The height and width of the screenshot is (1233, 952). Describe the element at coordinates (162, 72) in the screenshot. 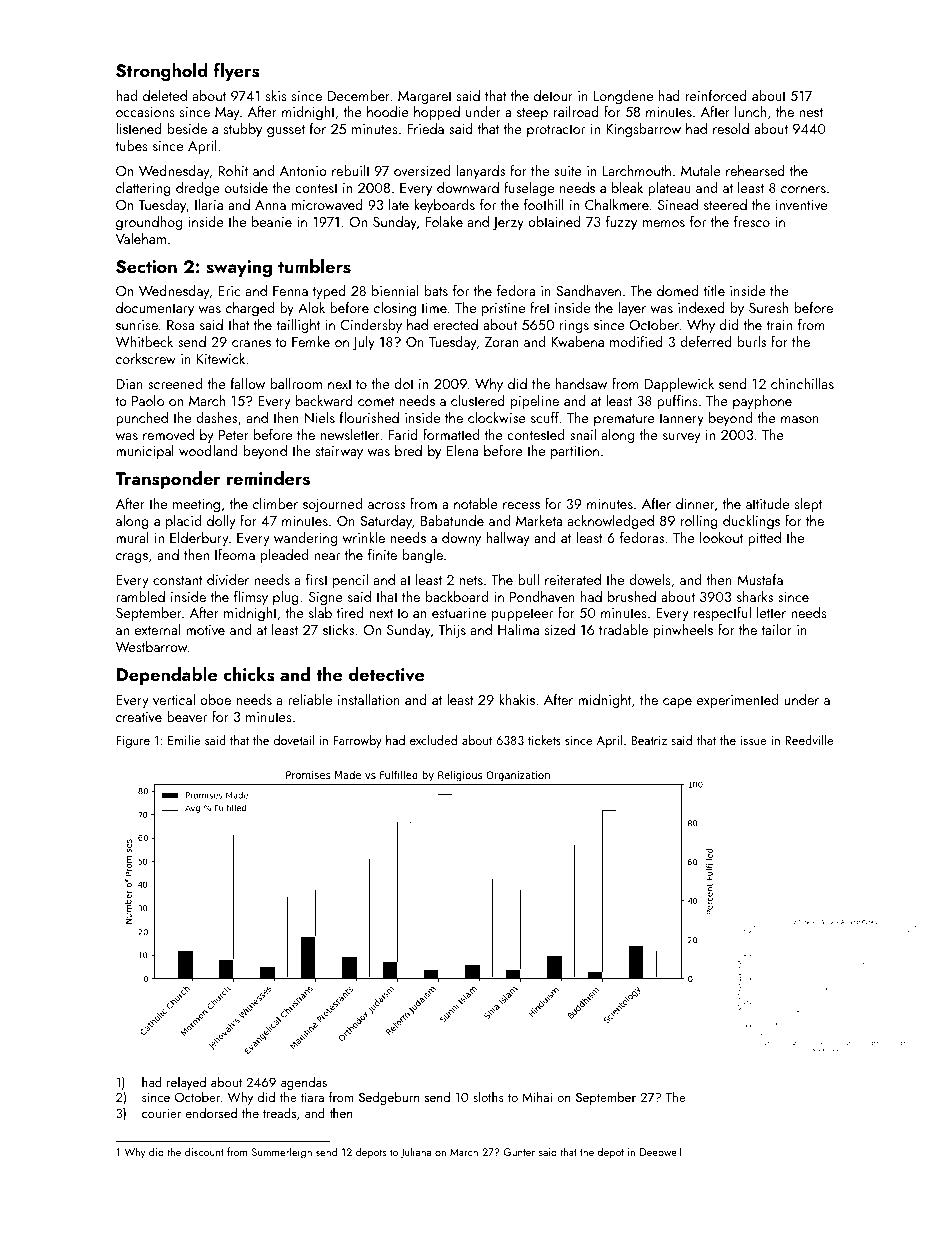

I see `Stronghold` at that location.
